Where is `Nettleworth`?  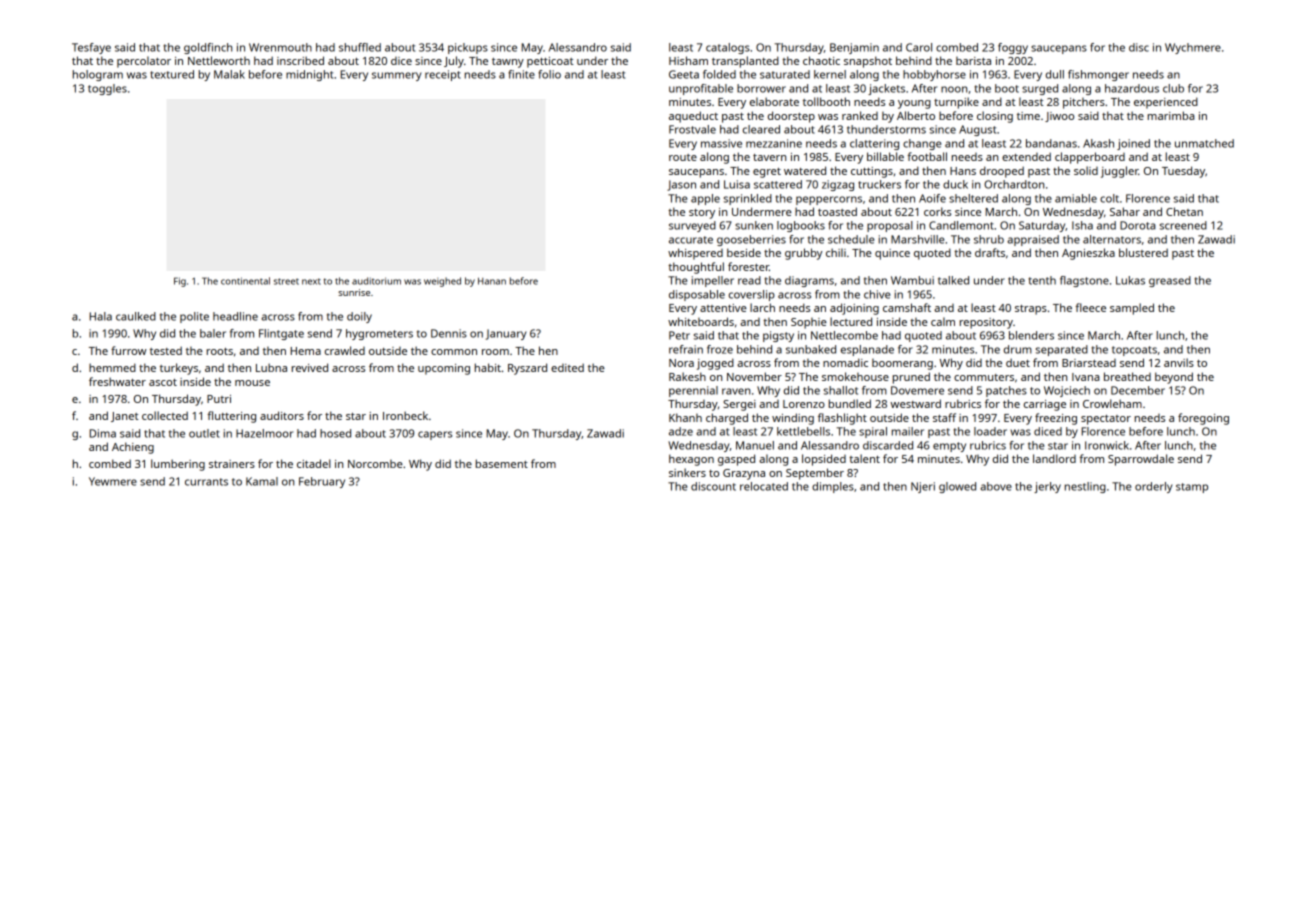 Nettleworth is located at coordinates (219, 60).
